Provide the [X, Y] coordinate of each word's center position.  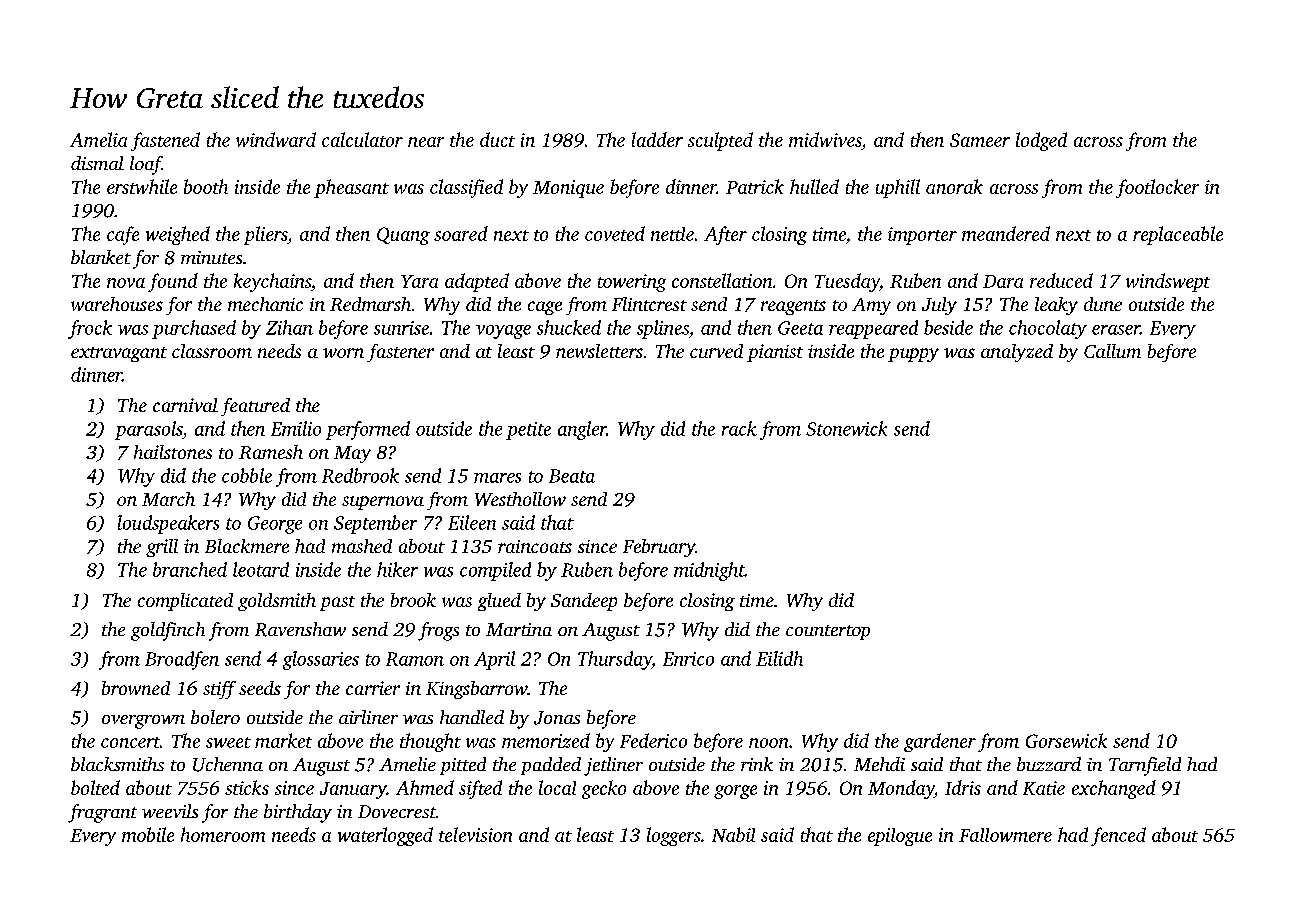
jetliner [613, 766]
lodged [1041, 141]
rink [757, 764]
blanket [101, 257]
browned [136, 688]
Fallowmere [1005, 835]
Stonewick [846, 428]
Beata [572, 476]
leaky [1056, 306]
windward [276, 139]
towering [632, 283]
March [168, 499]
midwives [825, 141]
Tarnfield [1145, 766]
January [353, 790]
